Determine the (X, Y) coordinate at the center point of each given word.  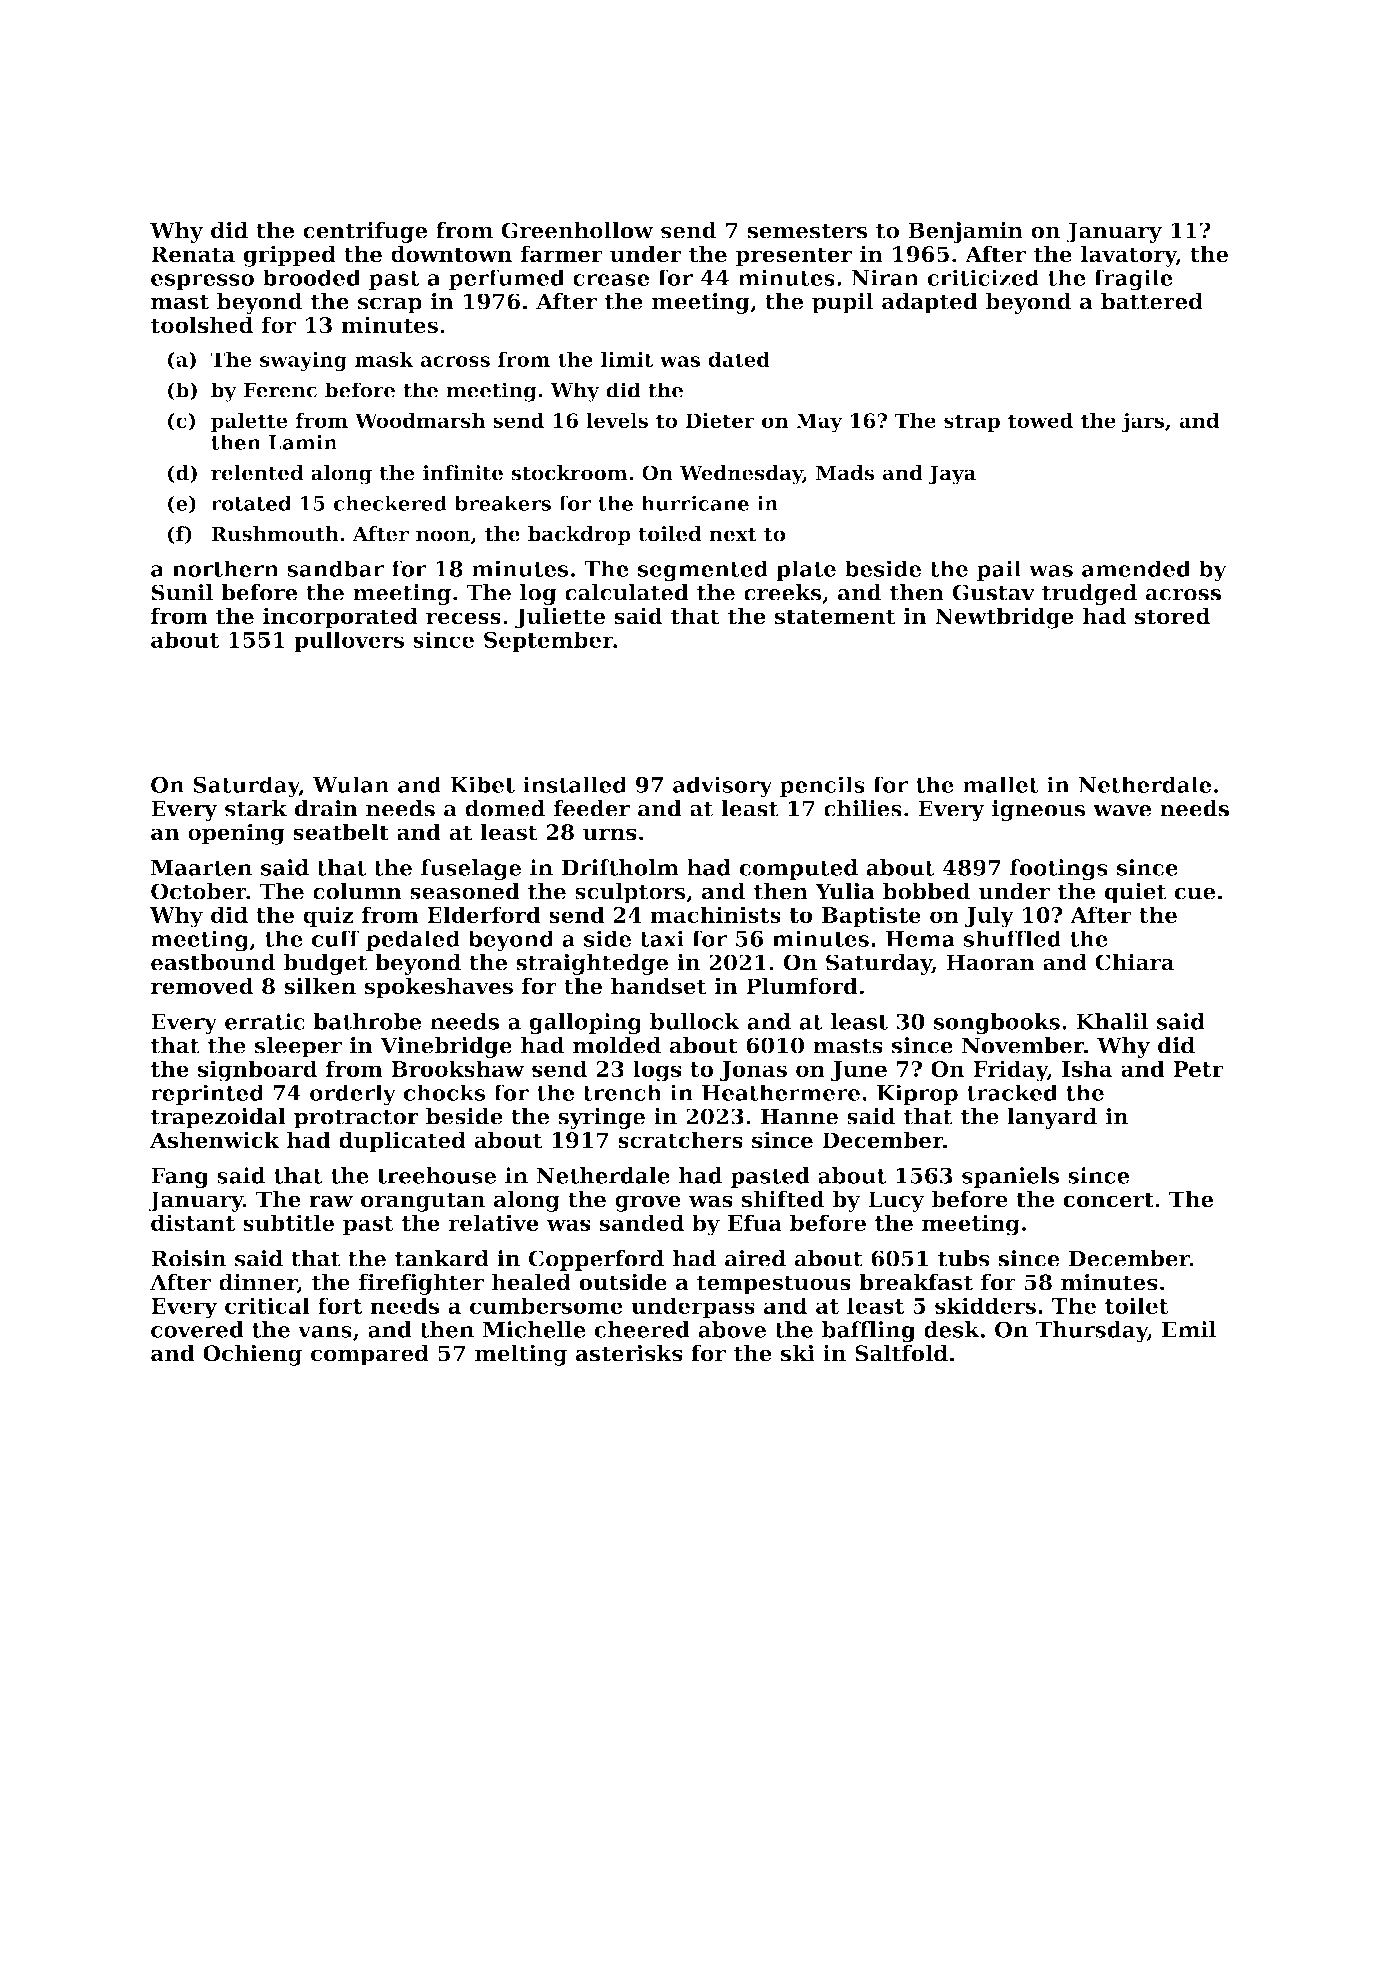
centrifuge (365, 232)
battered (1152, 301)
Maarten (201, 868)
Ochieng (252, 1355)
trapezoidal (218, 1118)
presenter (794, 257)
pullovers (349, 641)
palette (249, 422)
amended (1136, 568)
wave (1122, 811)
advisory (723, 787)
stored (1172, 616)
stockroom (569, 473)
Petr (1198, 1069)
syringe (601, 1118)
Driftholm (620, 867)
